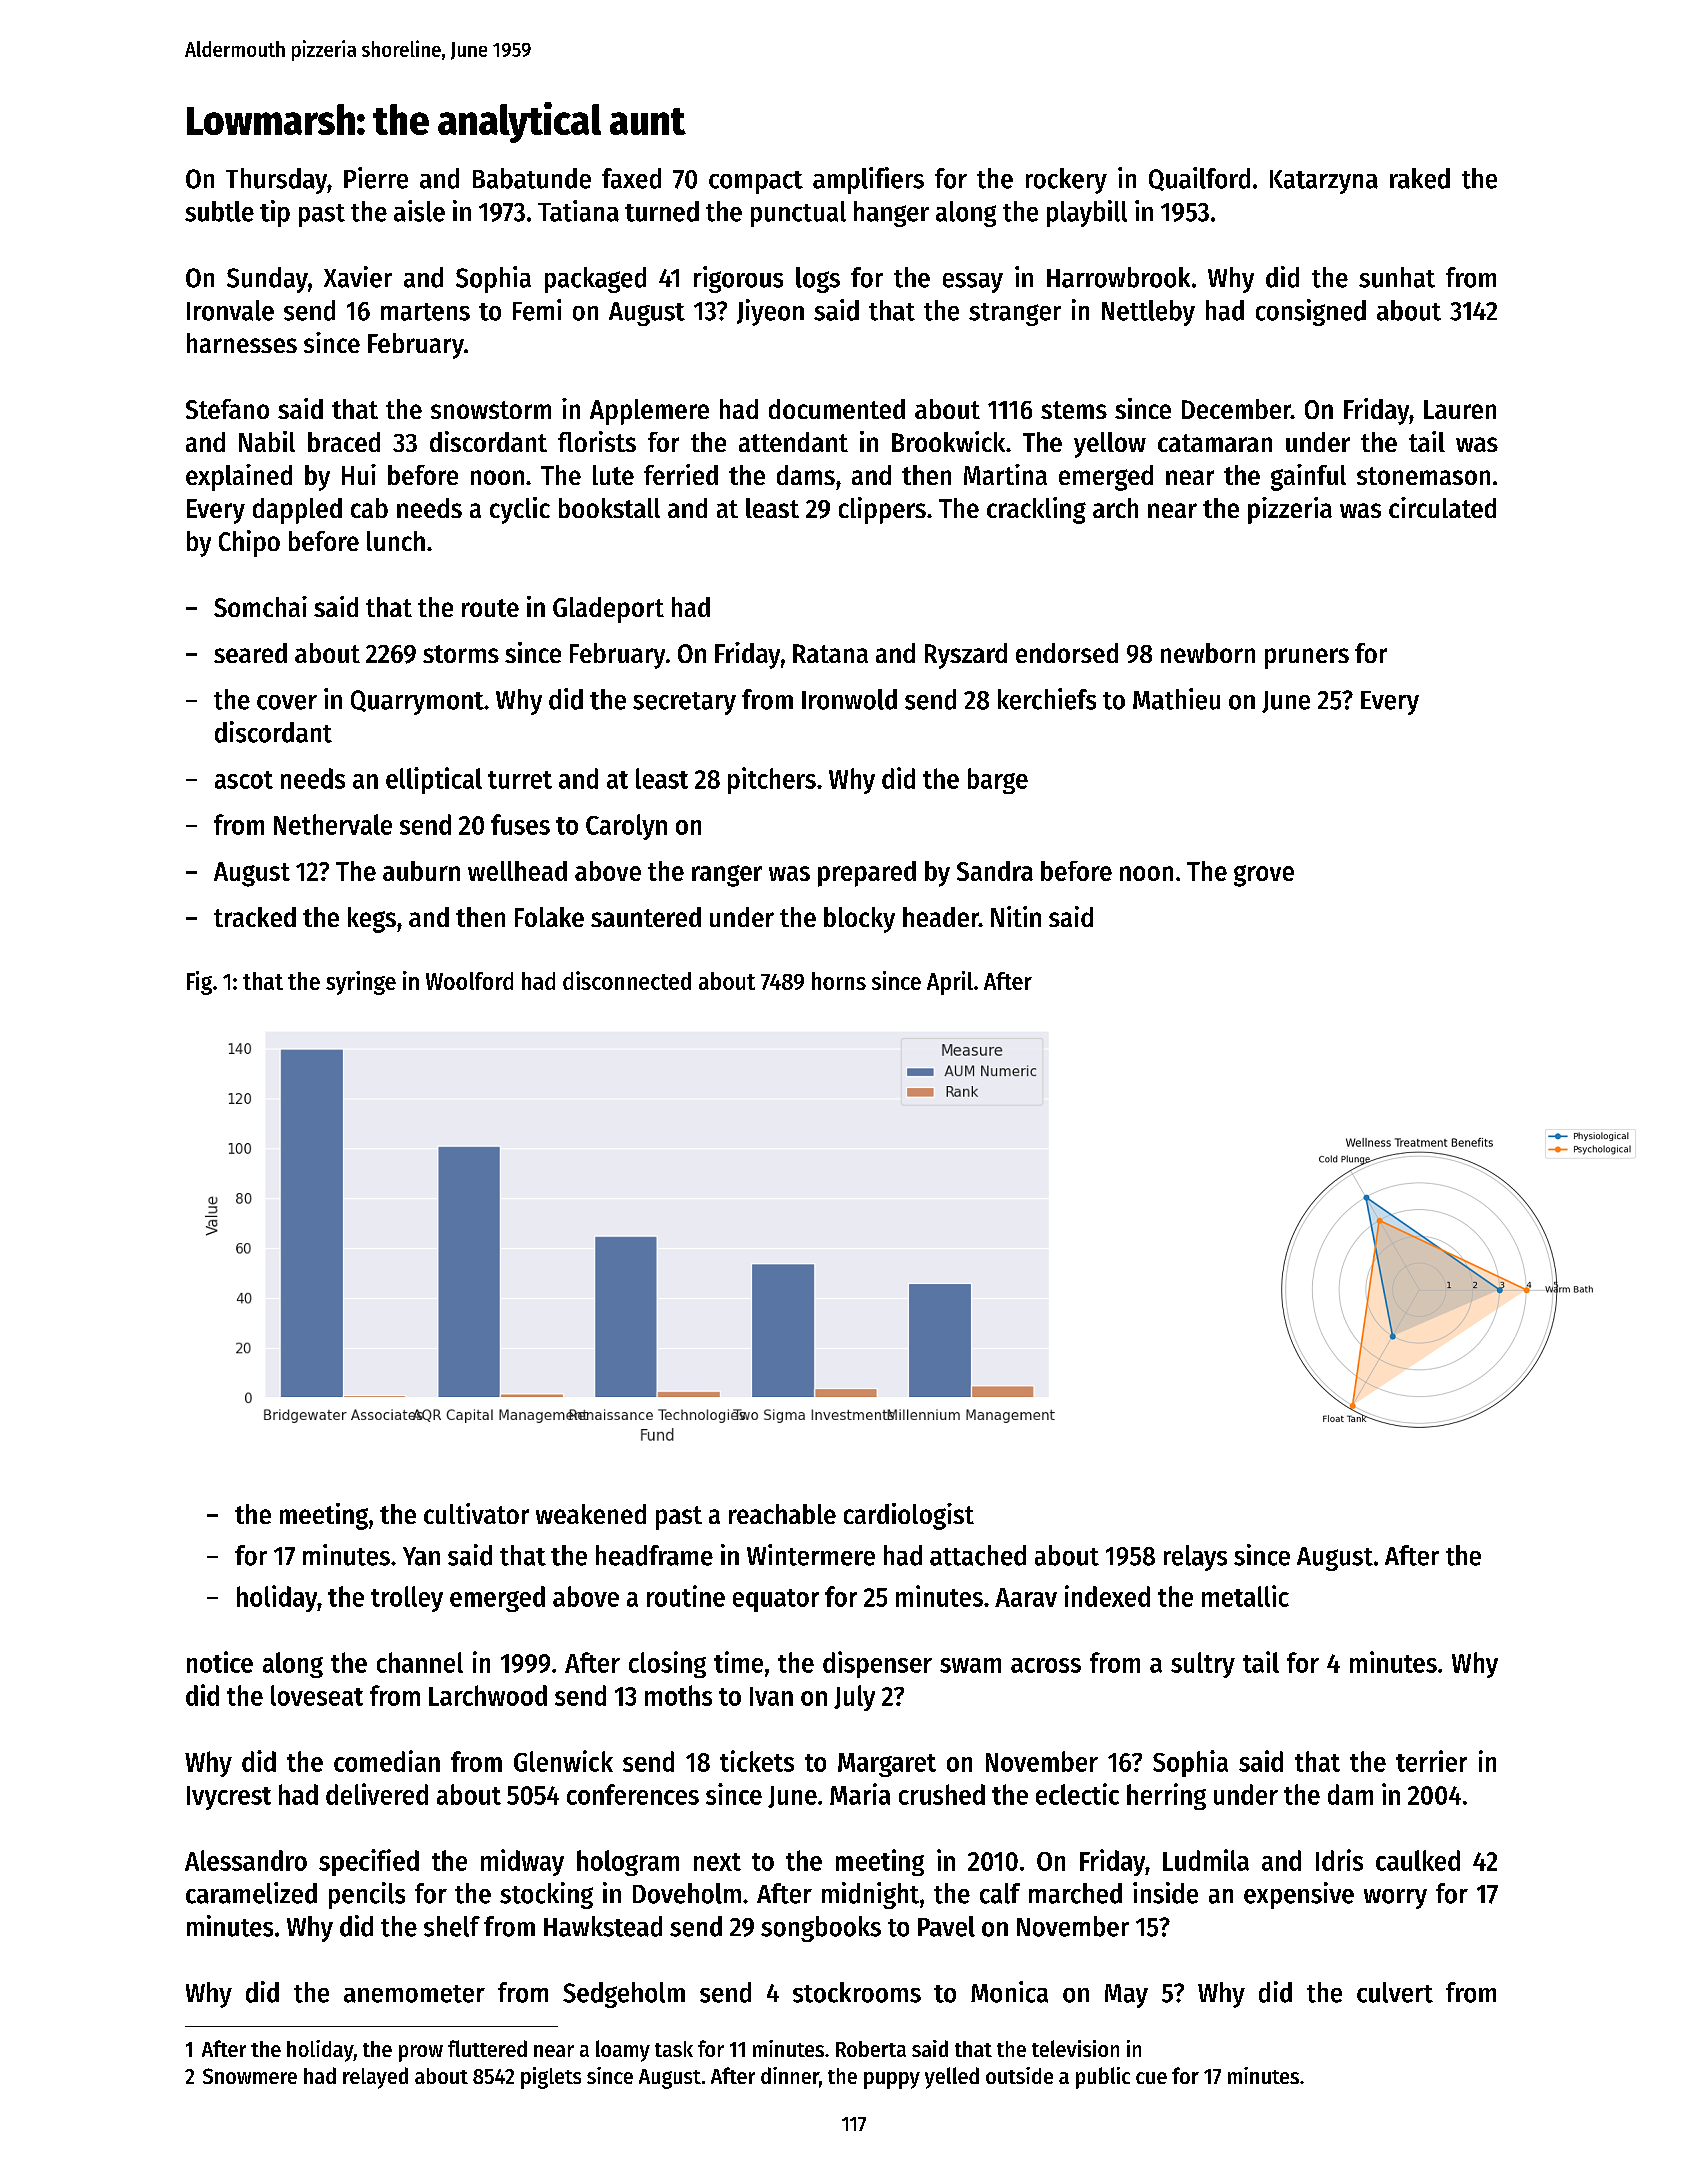  I want to click on disconnected, so click(627, 980).
